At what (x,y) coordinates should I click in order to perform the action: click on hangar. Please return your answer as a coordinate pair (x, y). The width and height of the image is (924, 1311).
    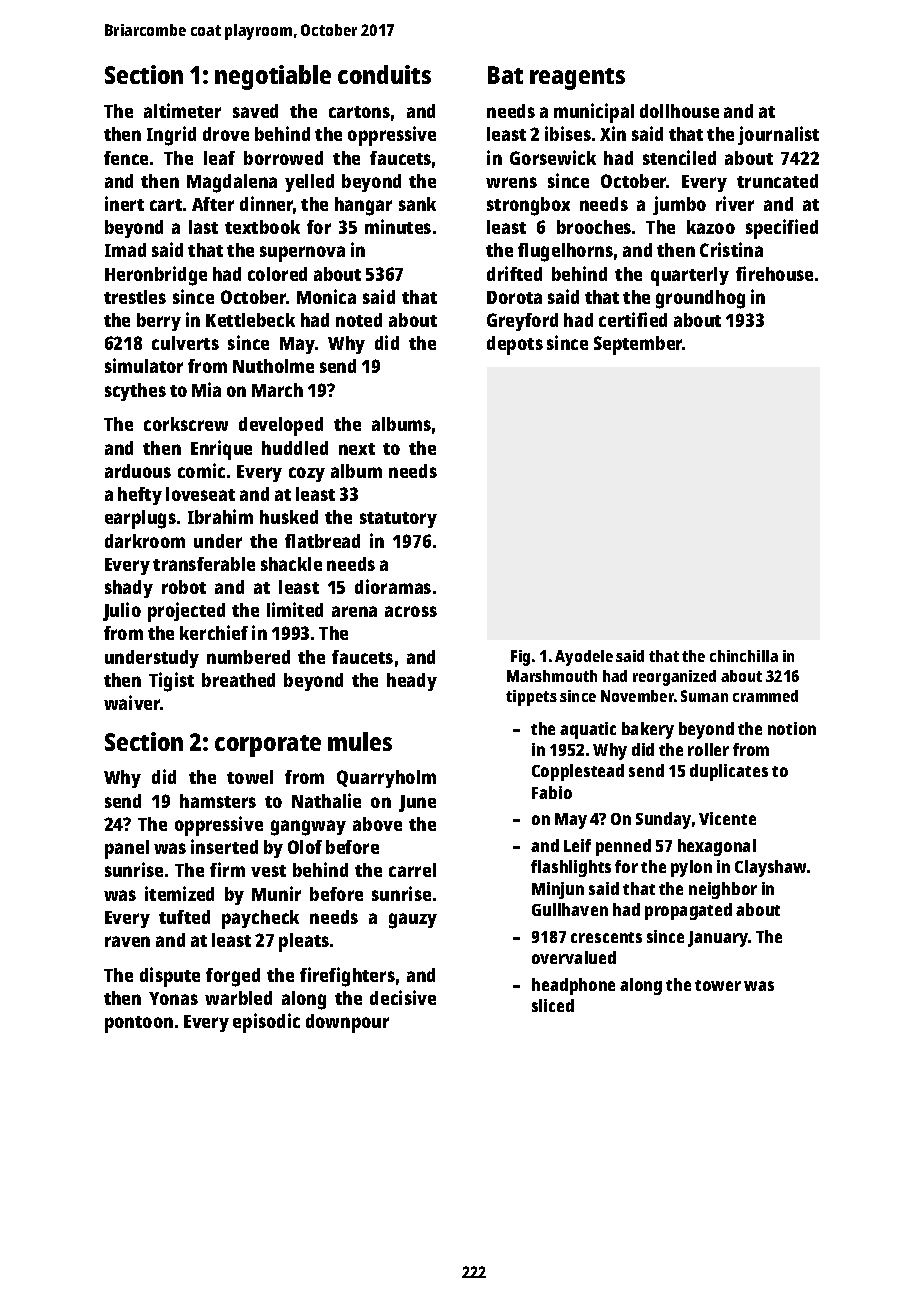
    Looking at the image, I should click on (363, 206).
